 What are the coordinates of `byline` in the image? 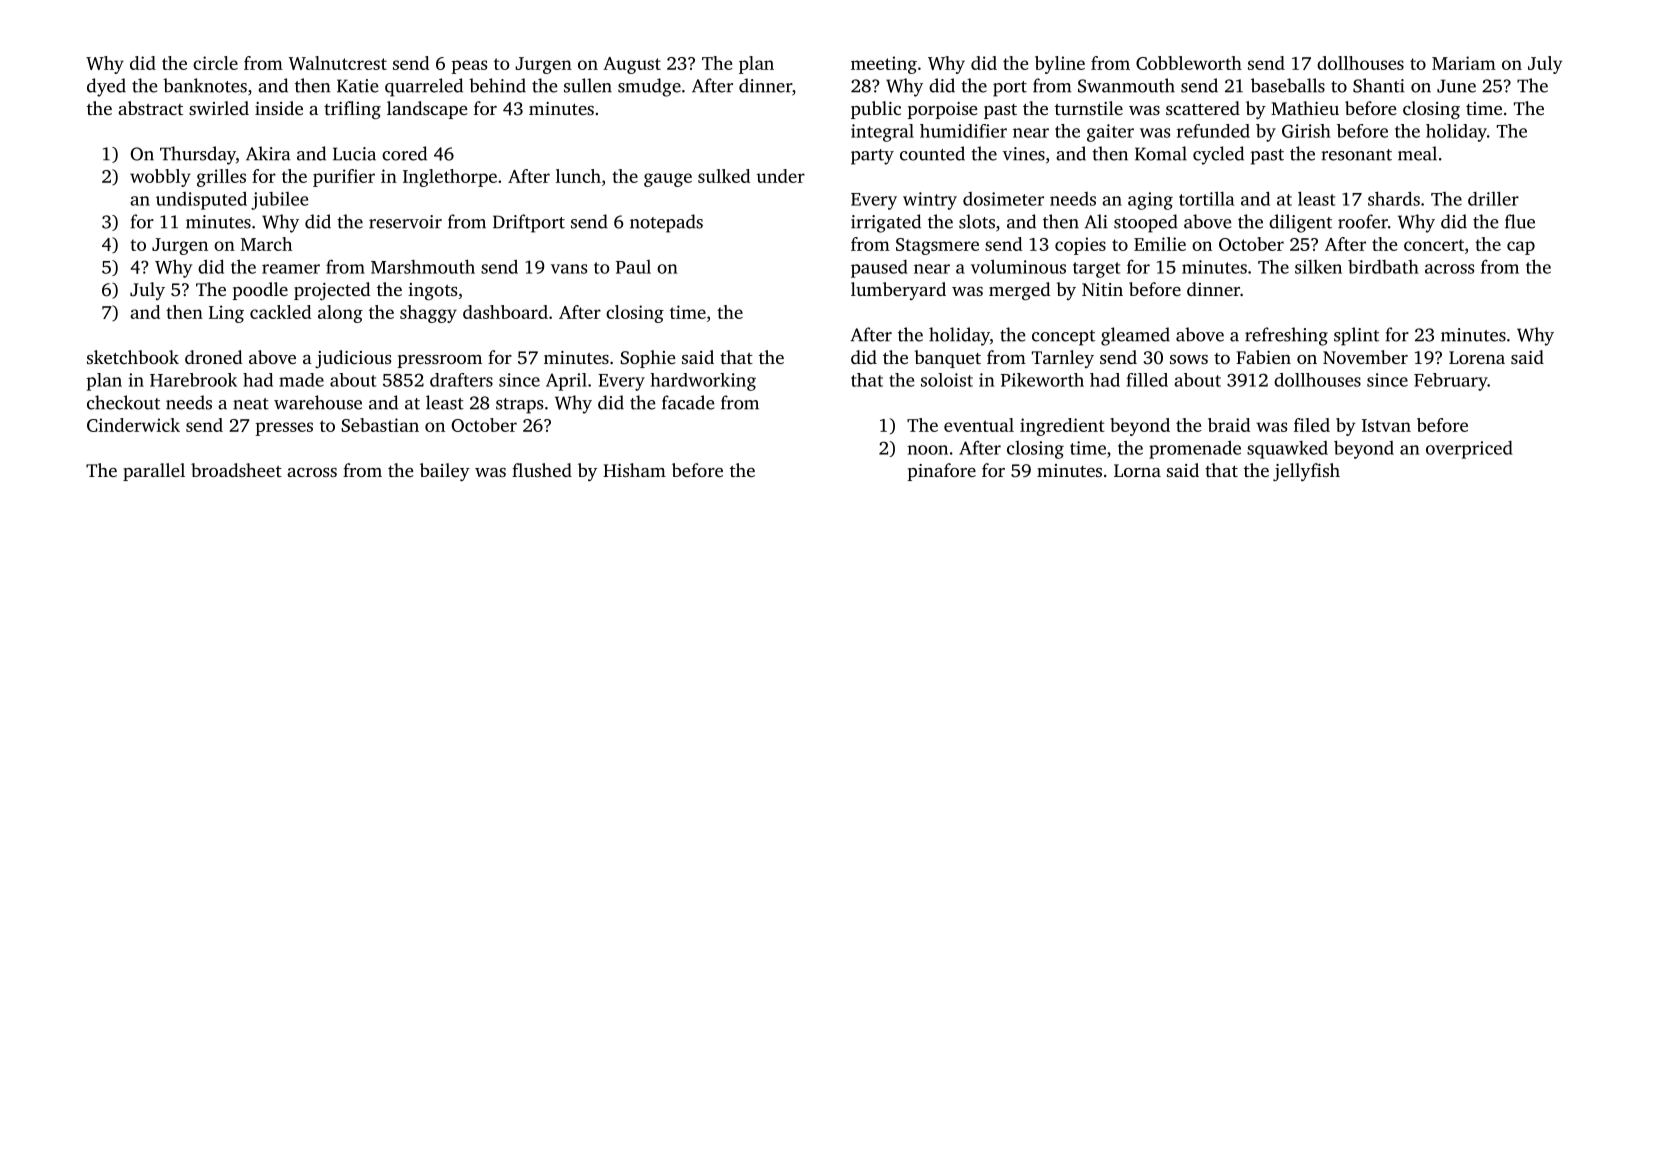 It's located at (1060, 65).
